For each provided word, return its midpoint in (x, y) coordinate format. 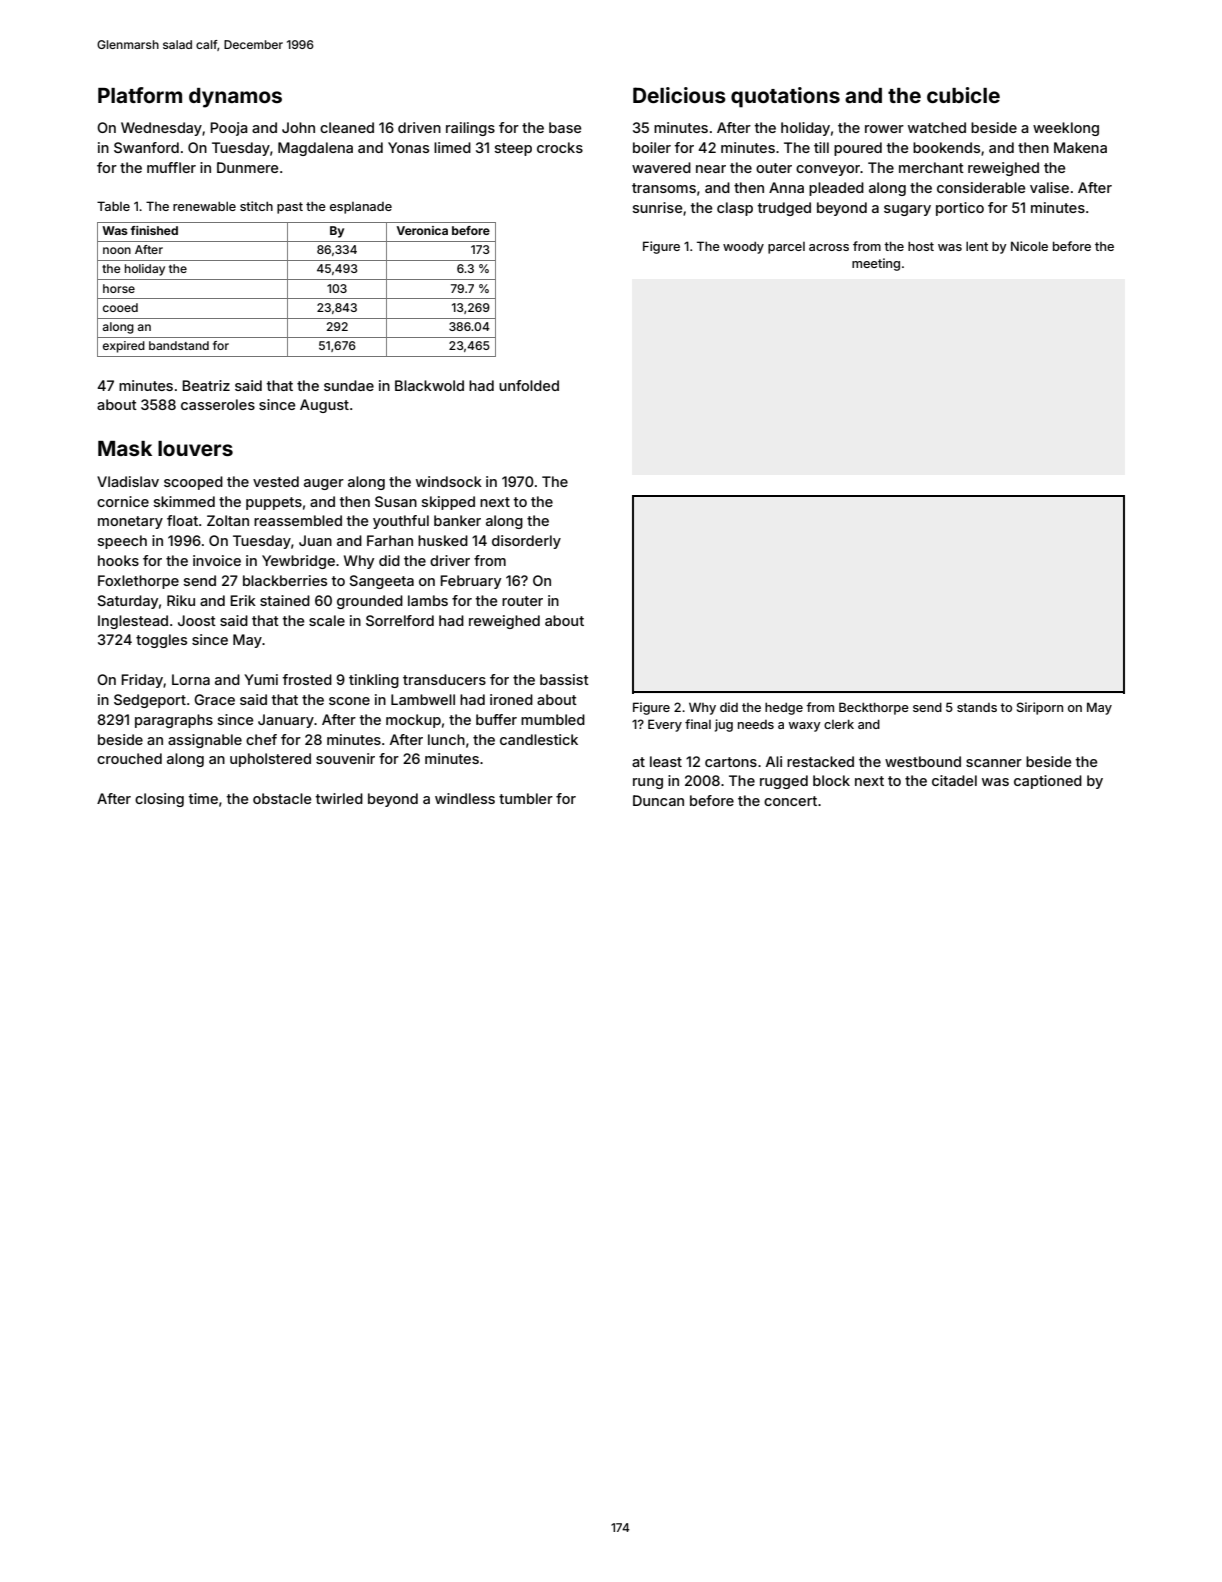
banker (457, 520)
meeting (876, 264)
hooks (118, 560)
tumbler (526, 798)
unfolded (529, 385)
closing (159, 800)
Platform (140, 95)
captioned (1048, 782)
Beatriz (206, 385)
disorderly (526, 542)
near (711, 169)
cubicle (963, 95)
